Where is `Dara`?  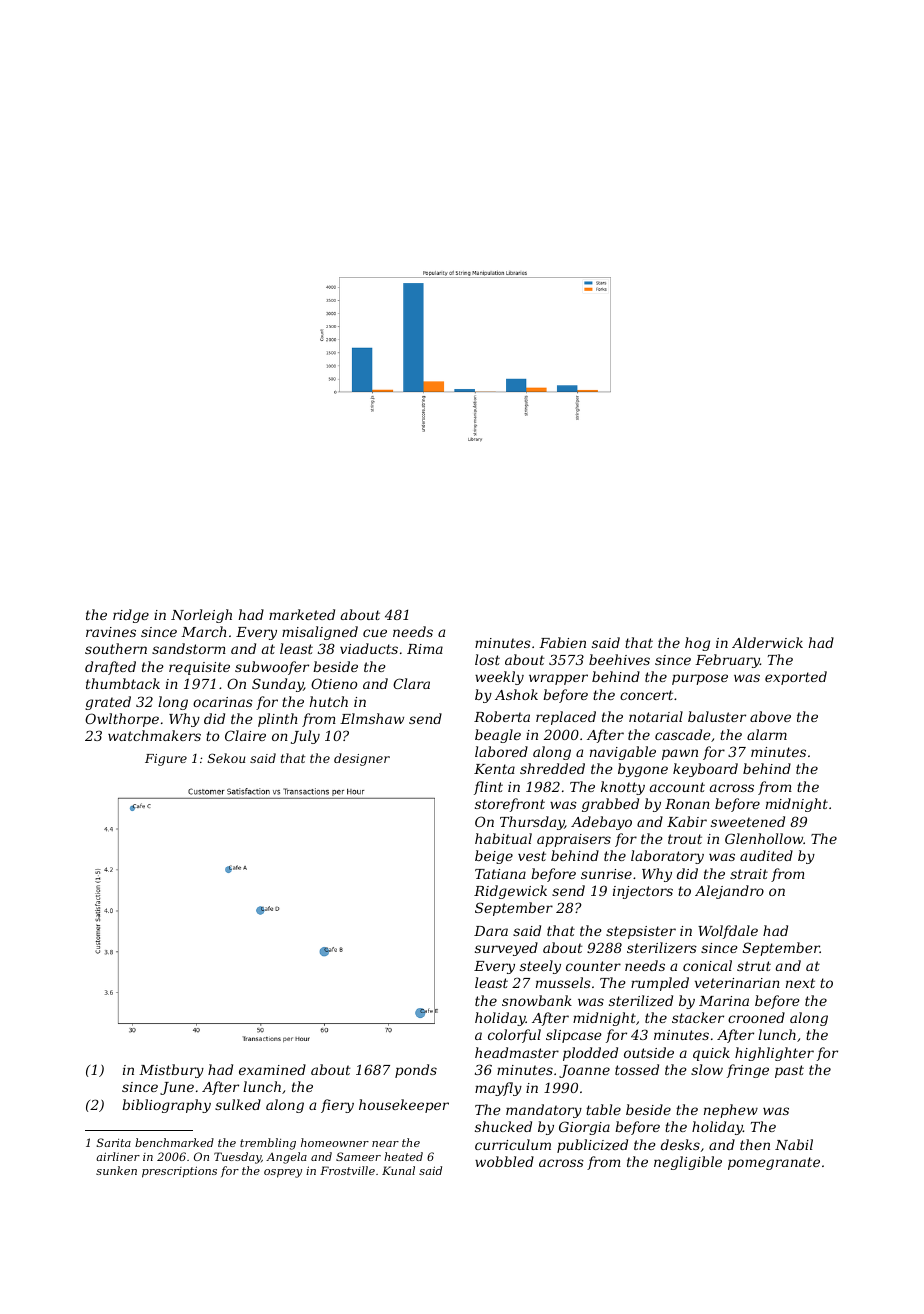 Dara is located at coordinates (491, 931).
